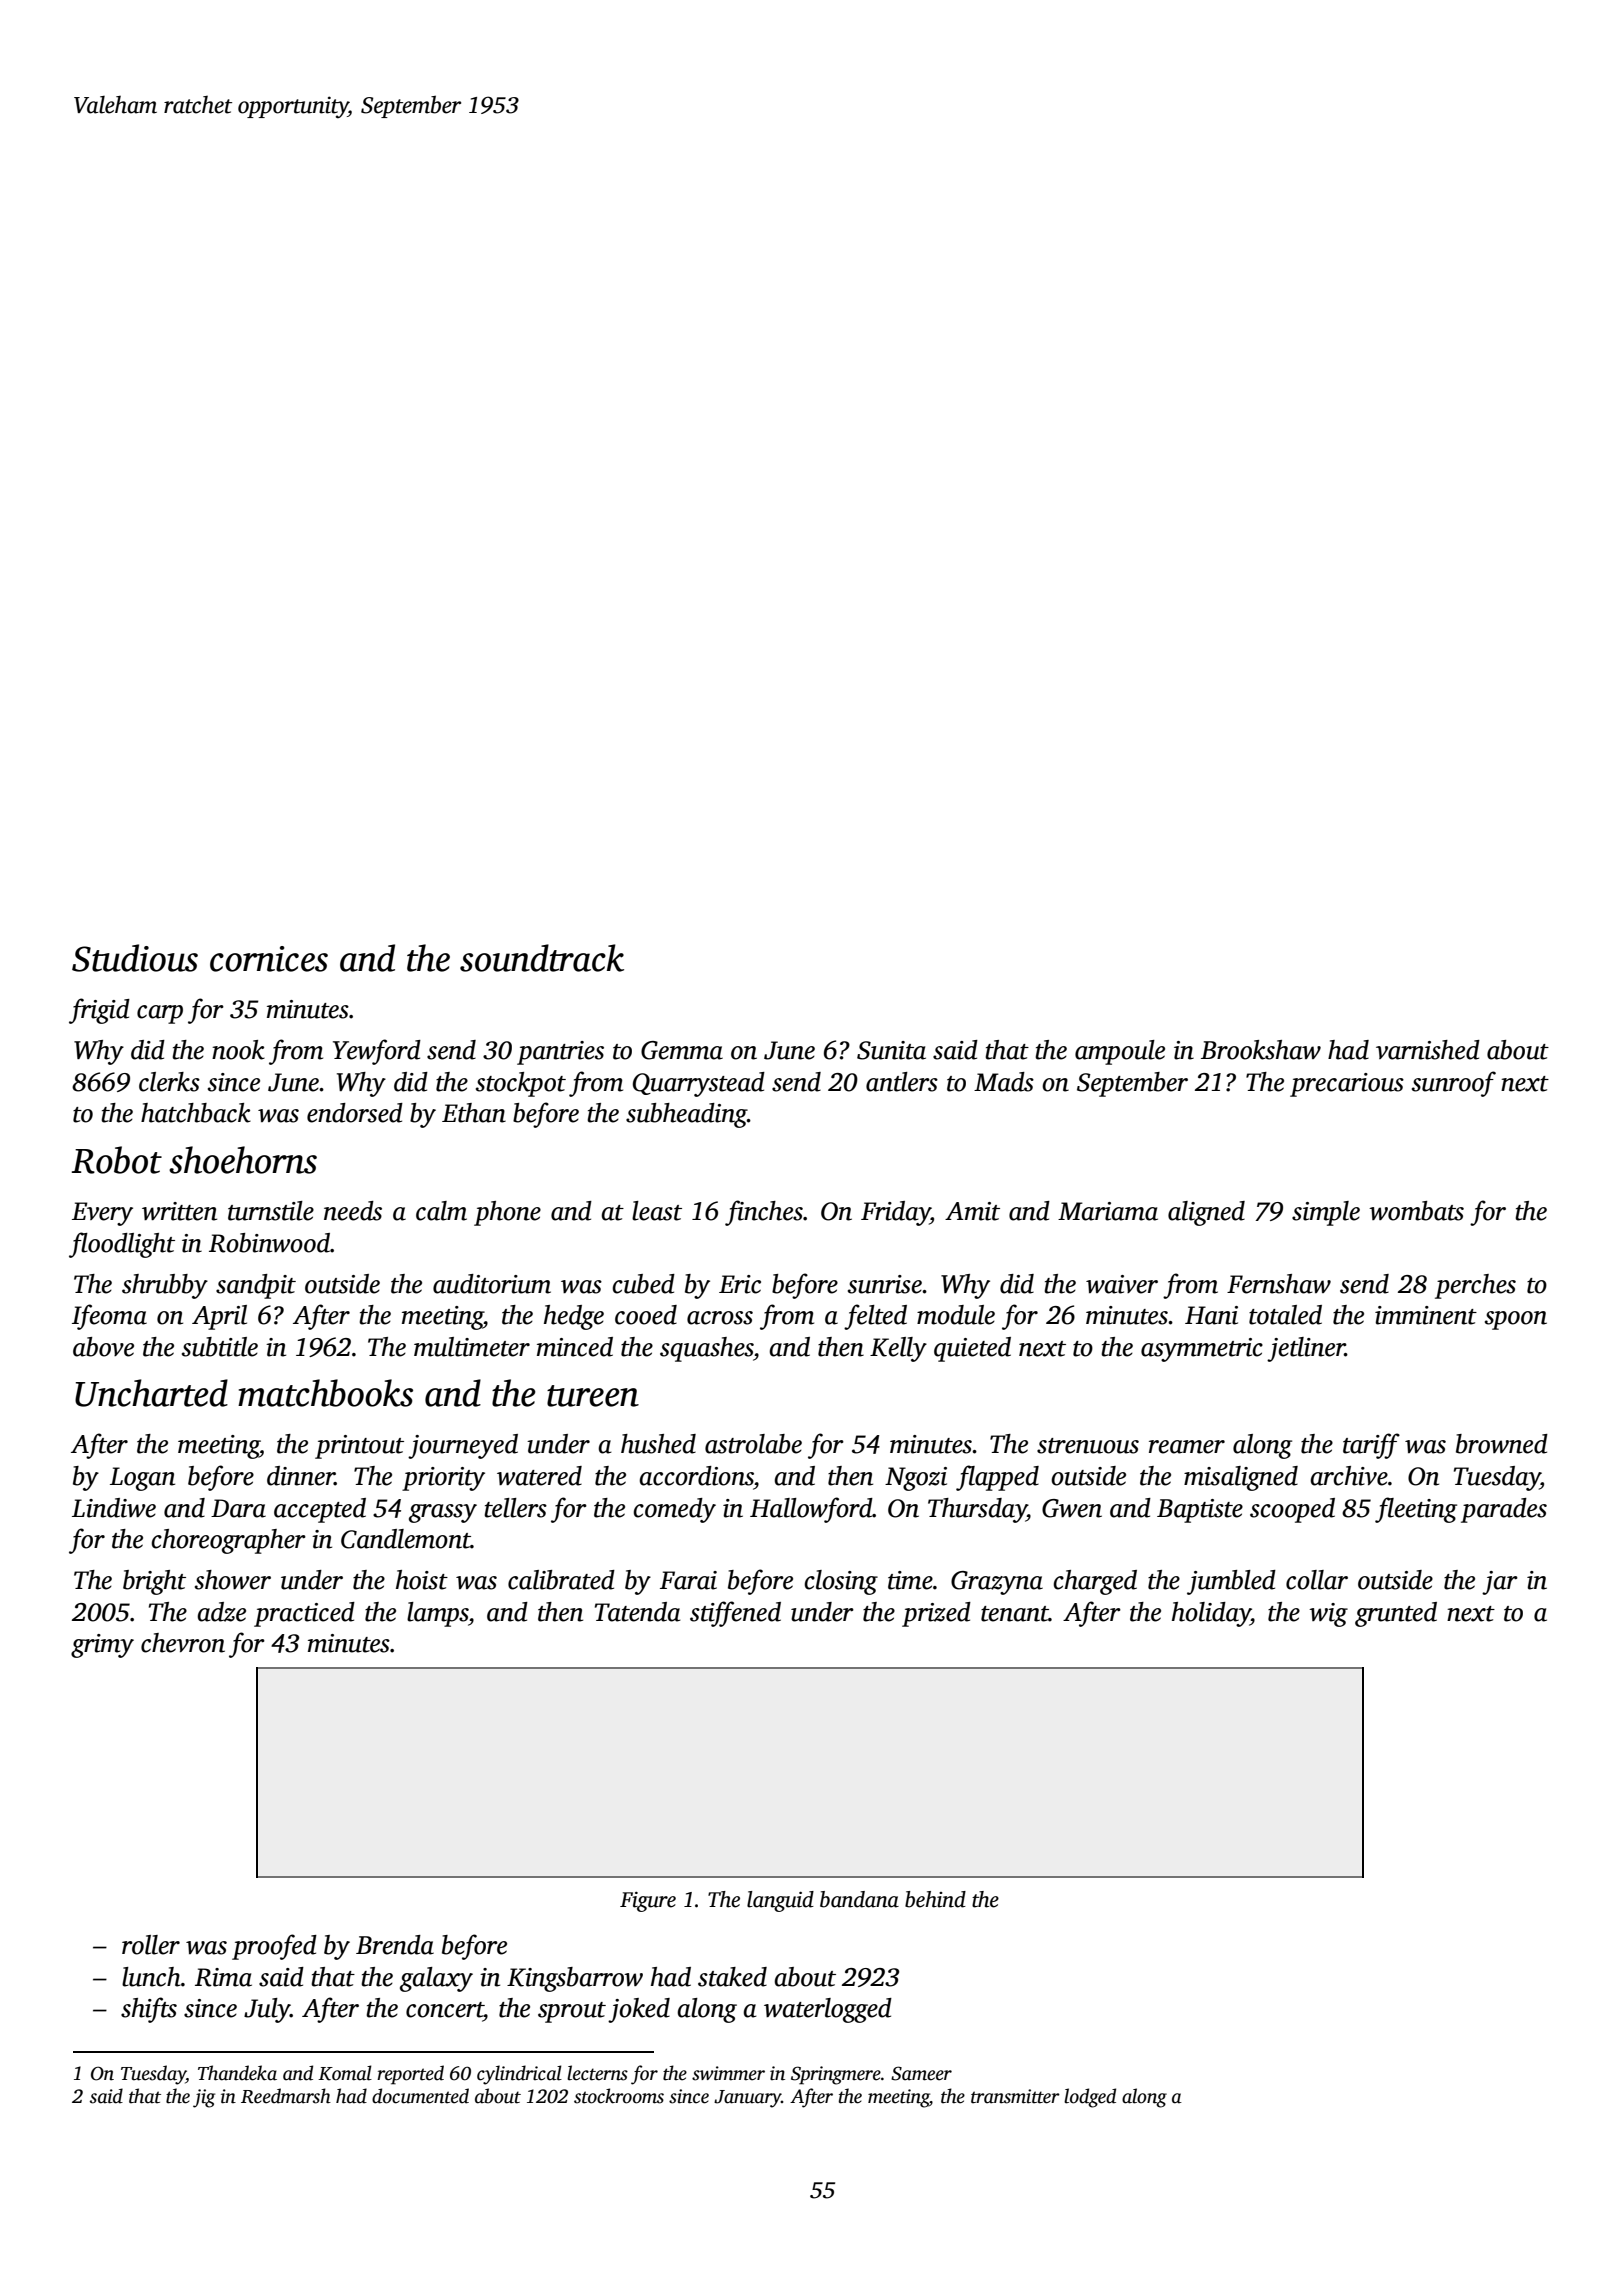  Describe the element at coordinates (377, 1052) in the document. I see `Yewford` at that location.
